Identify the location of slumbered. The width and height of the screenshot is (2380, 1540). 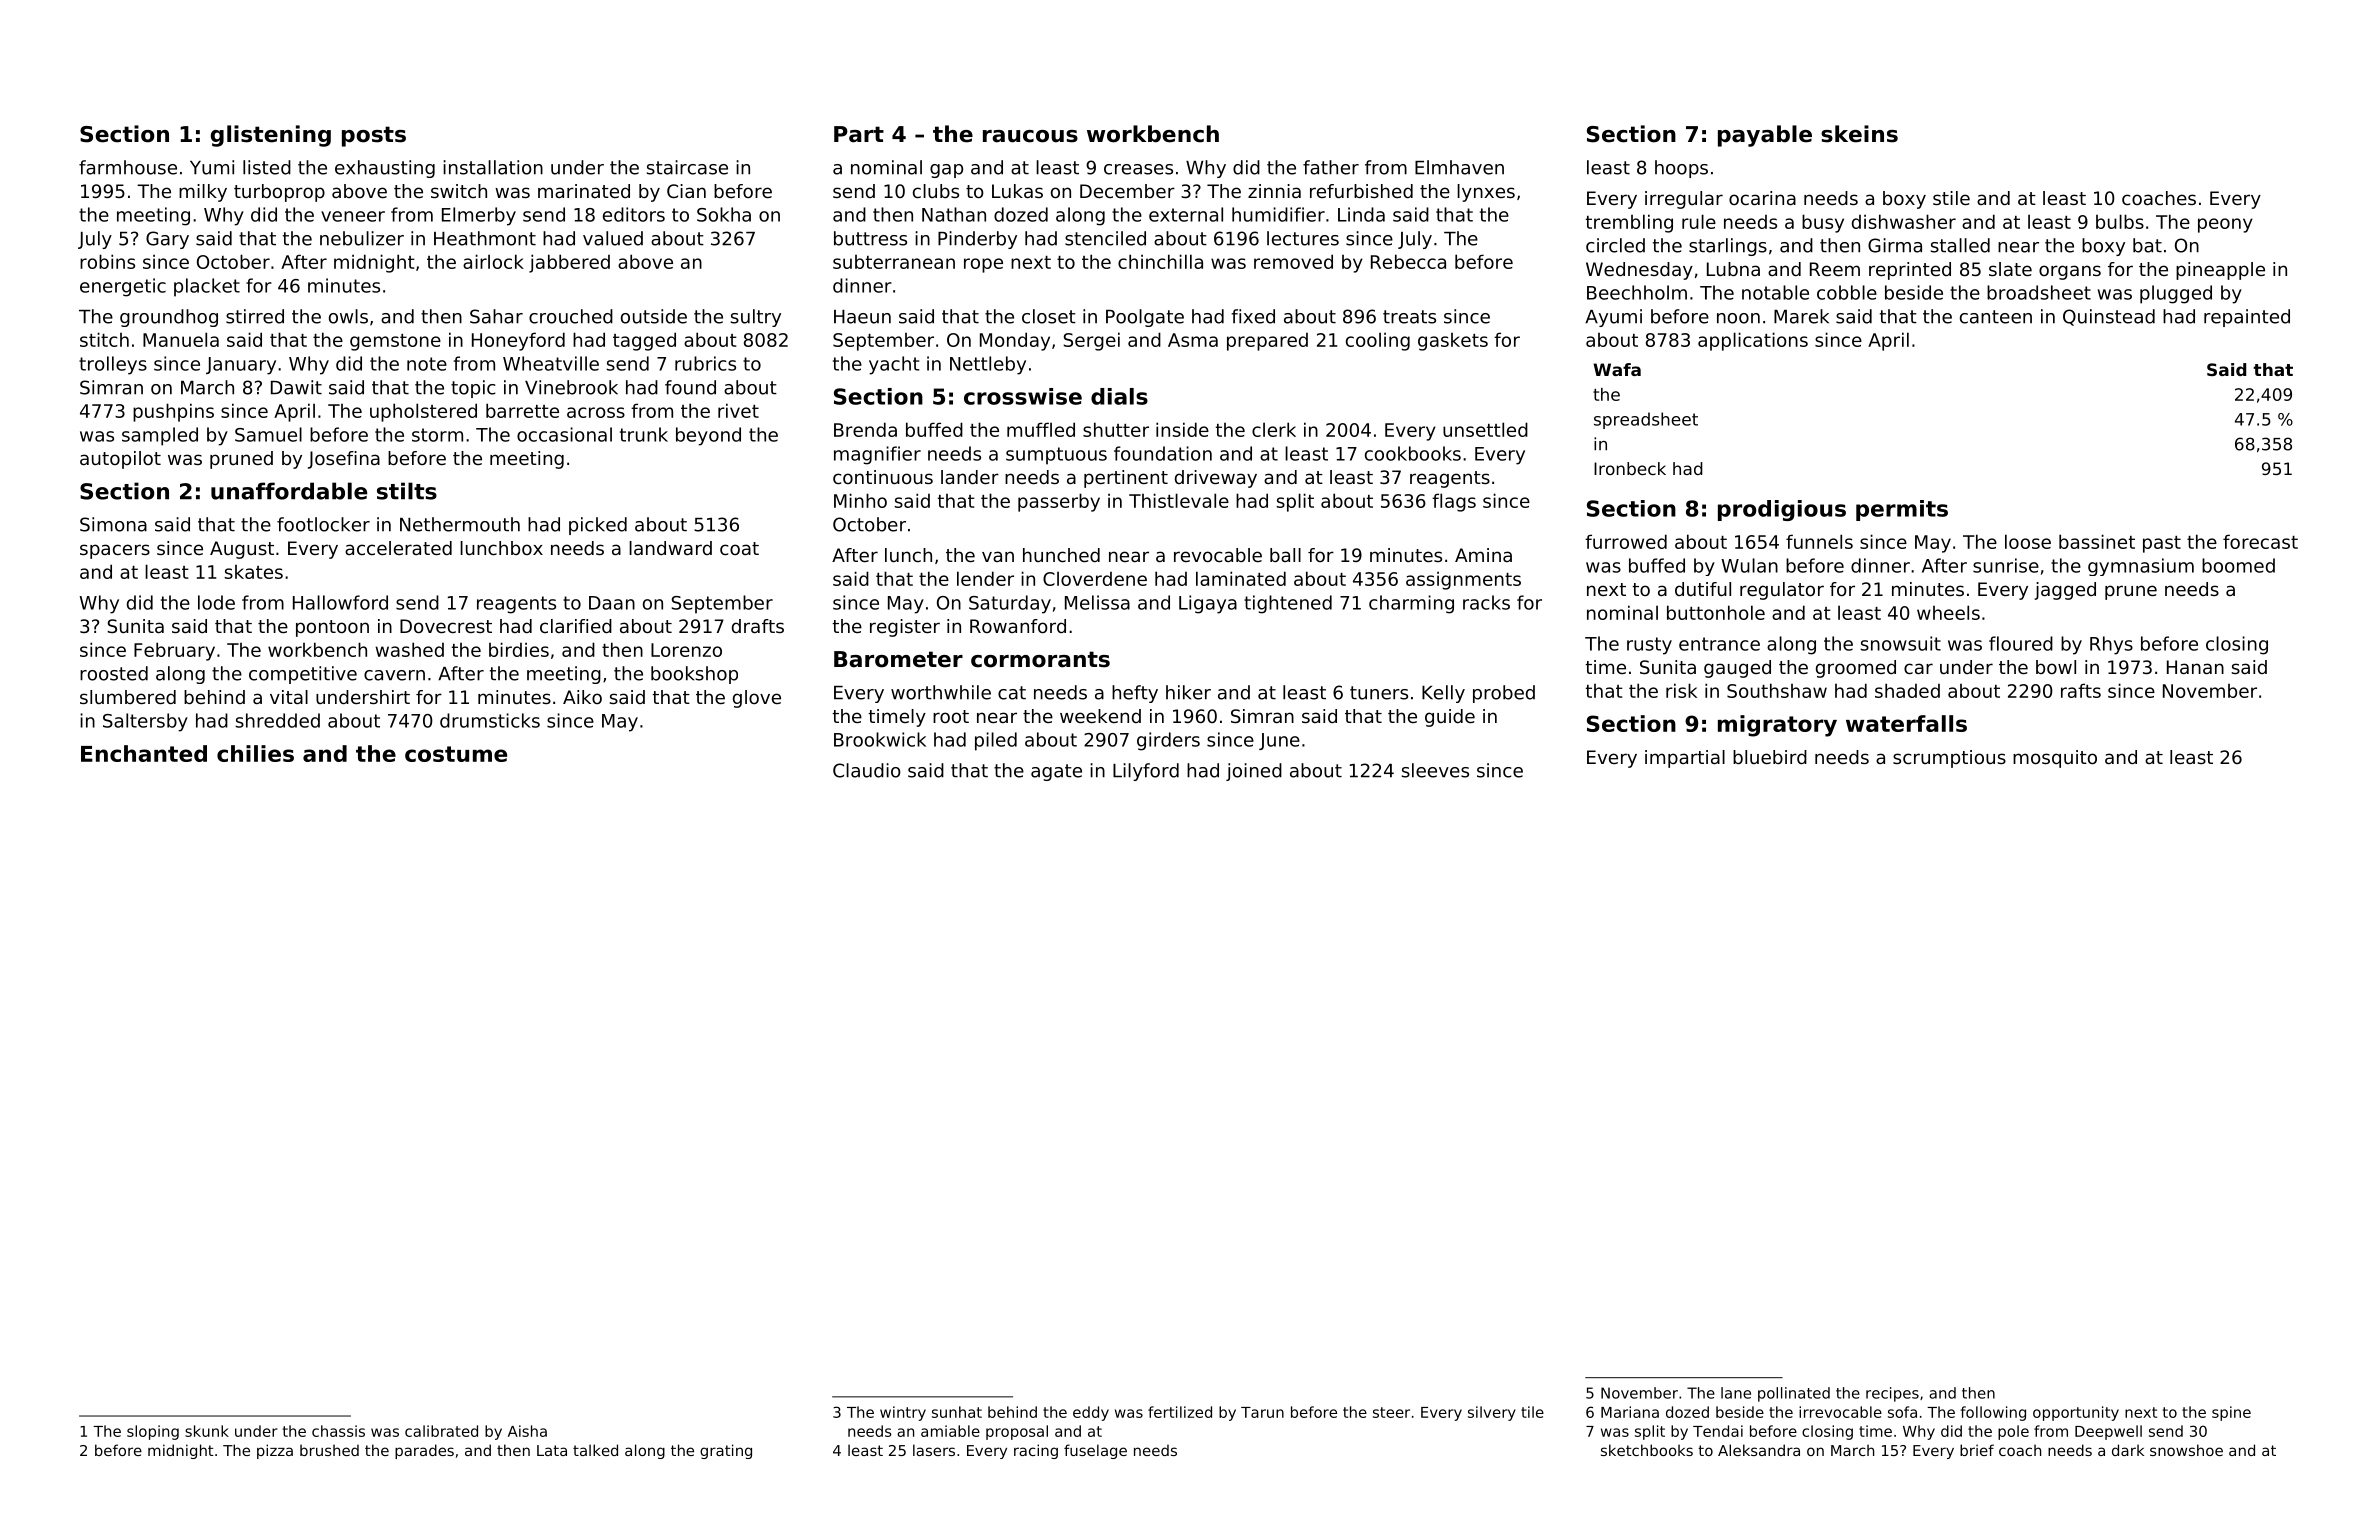
(128, 697).
